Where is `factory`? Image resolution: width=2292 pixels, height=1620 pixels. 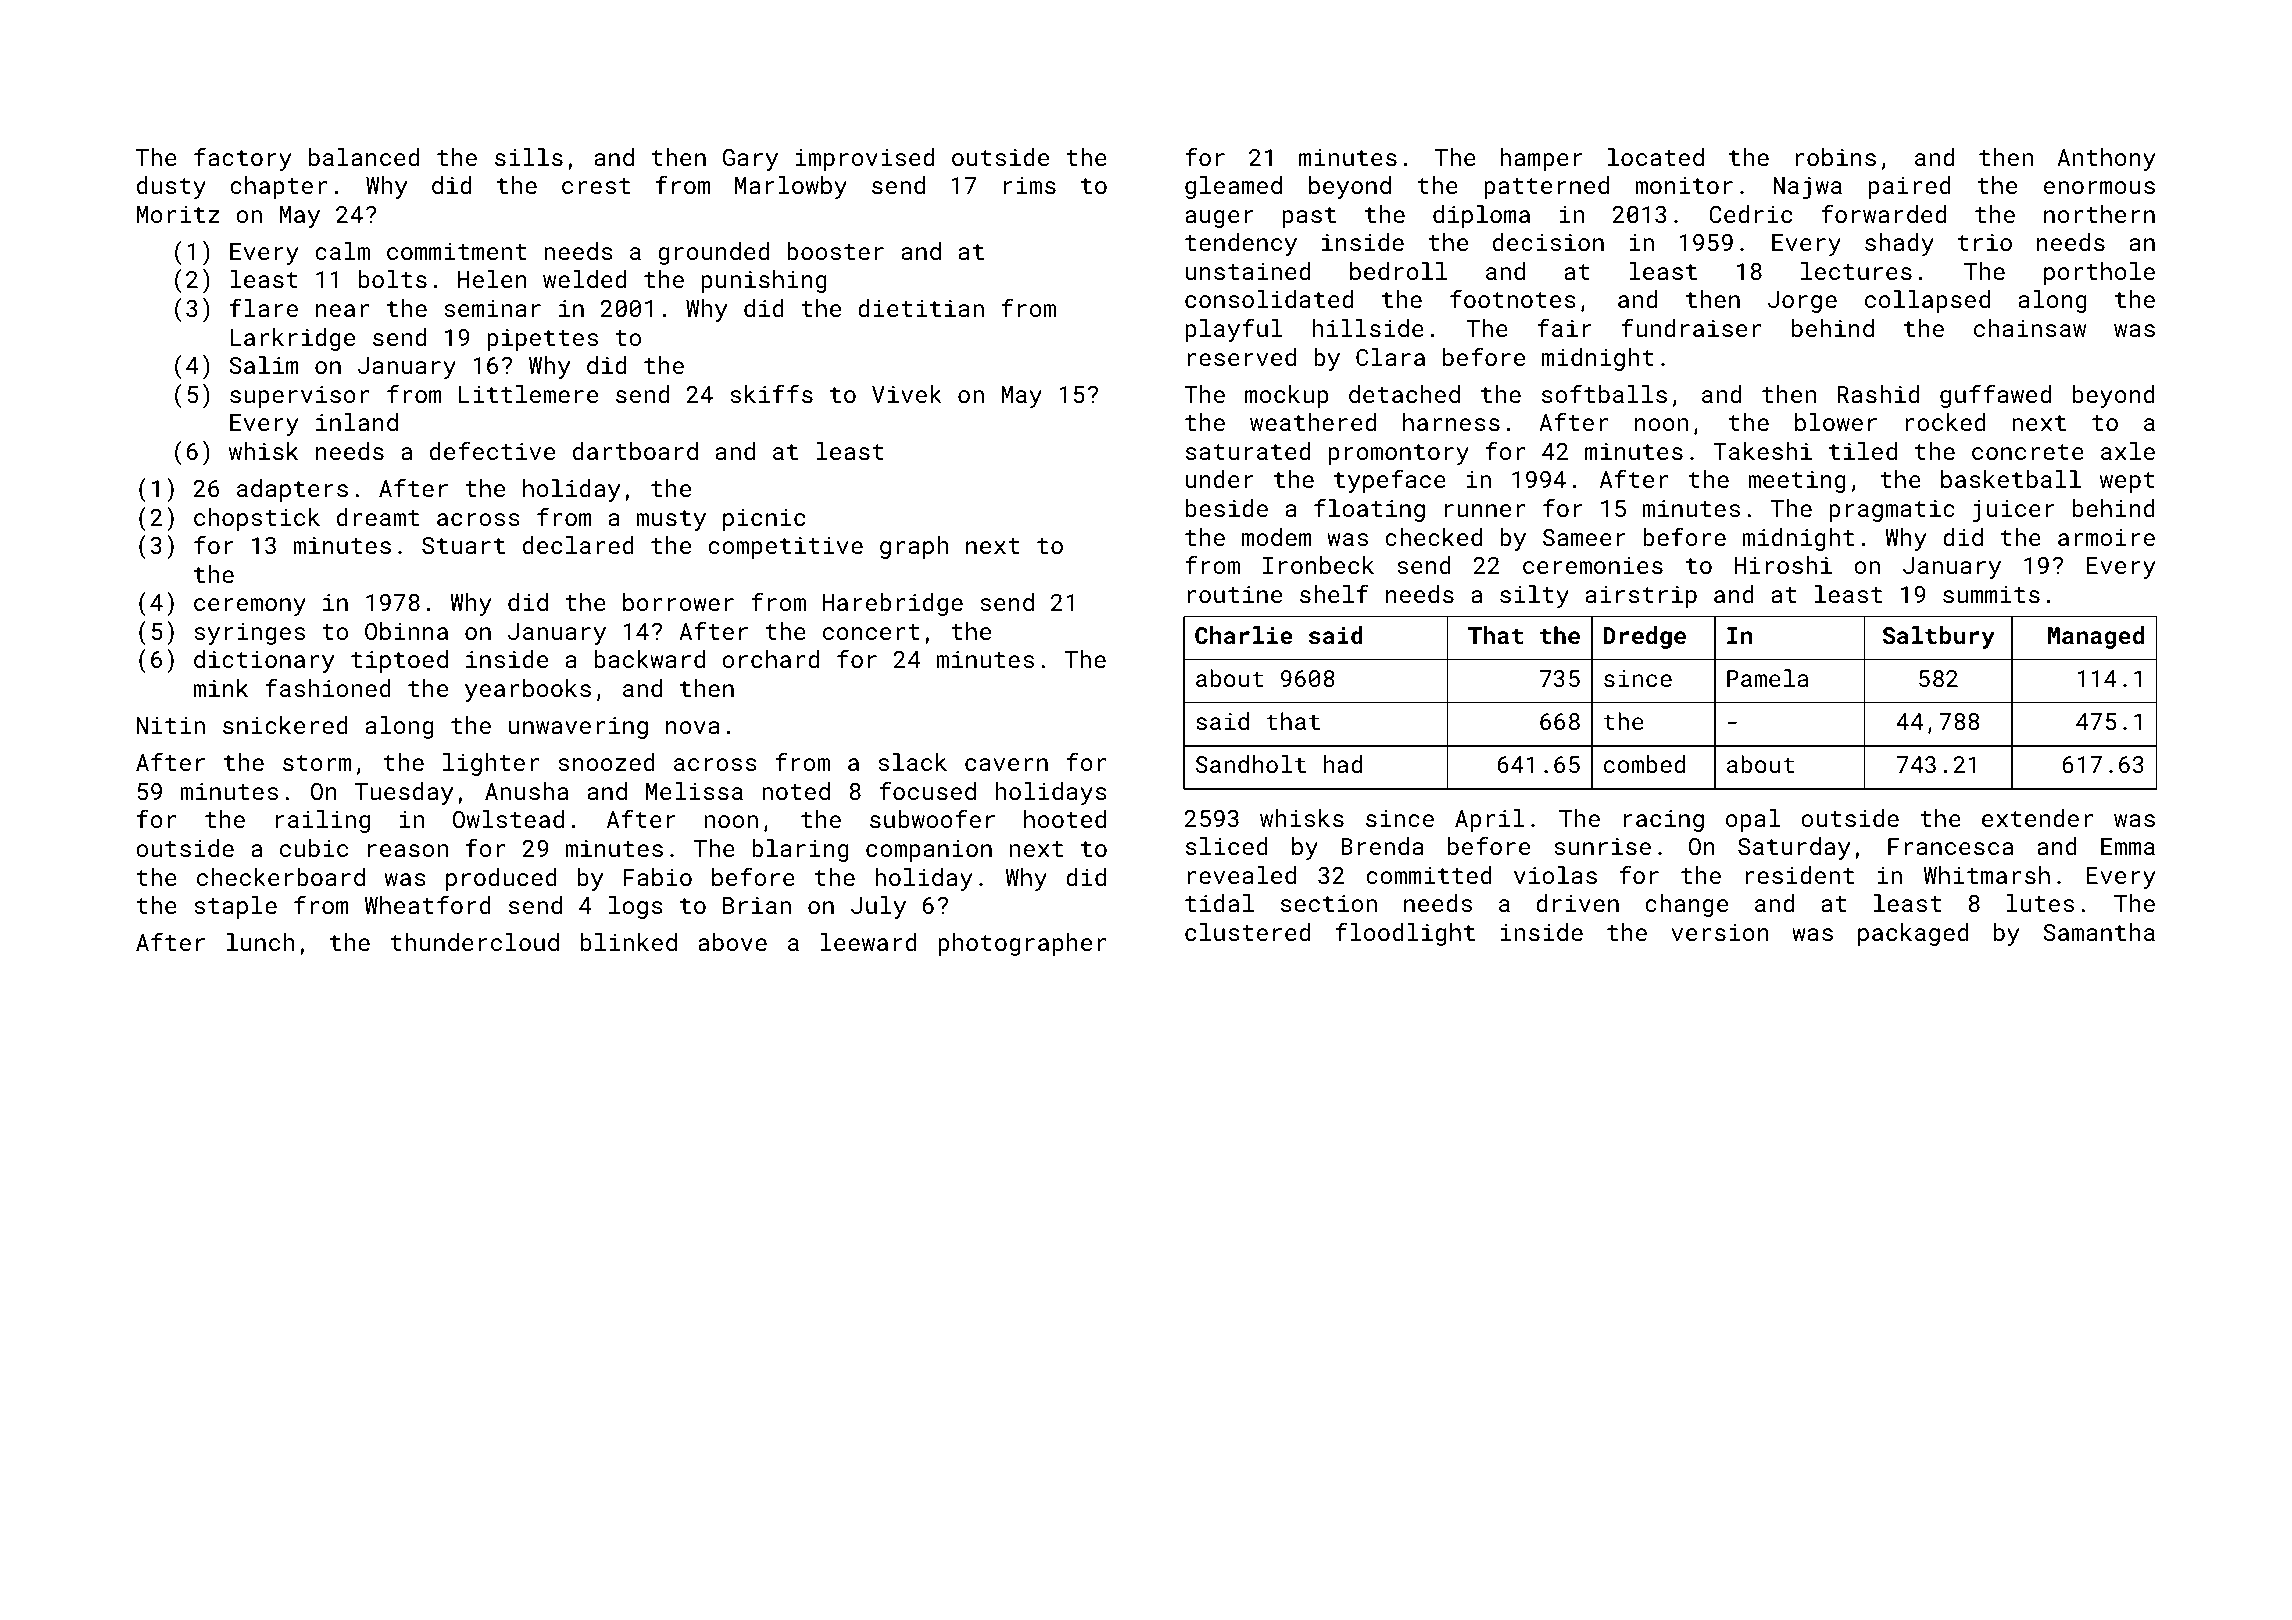
factory is located at coordinates (243, 159).
